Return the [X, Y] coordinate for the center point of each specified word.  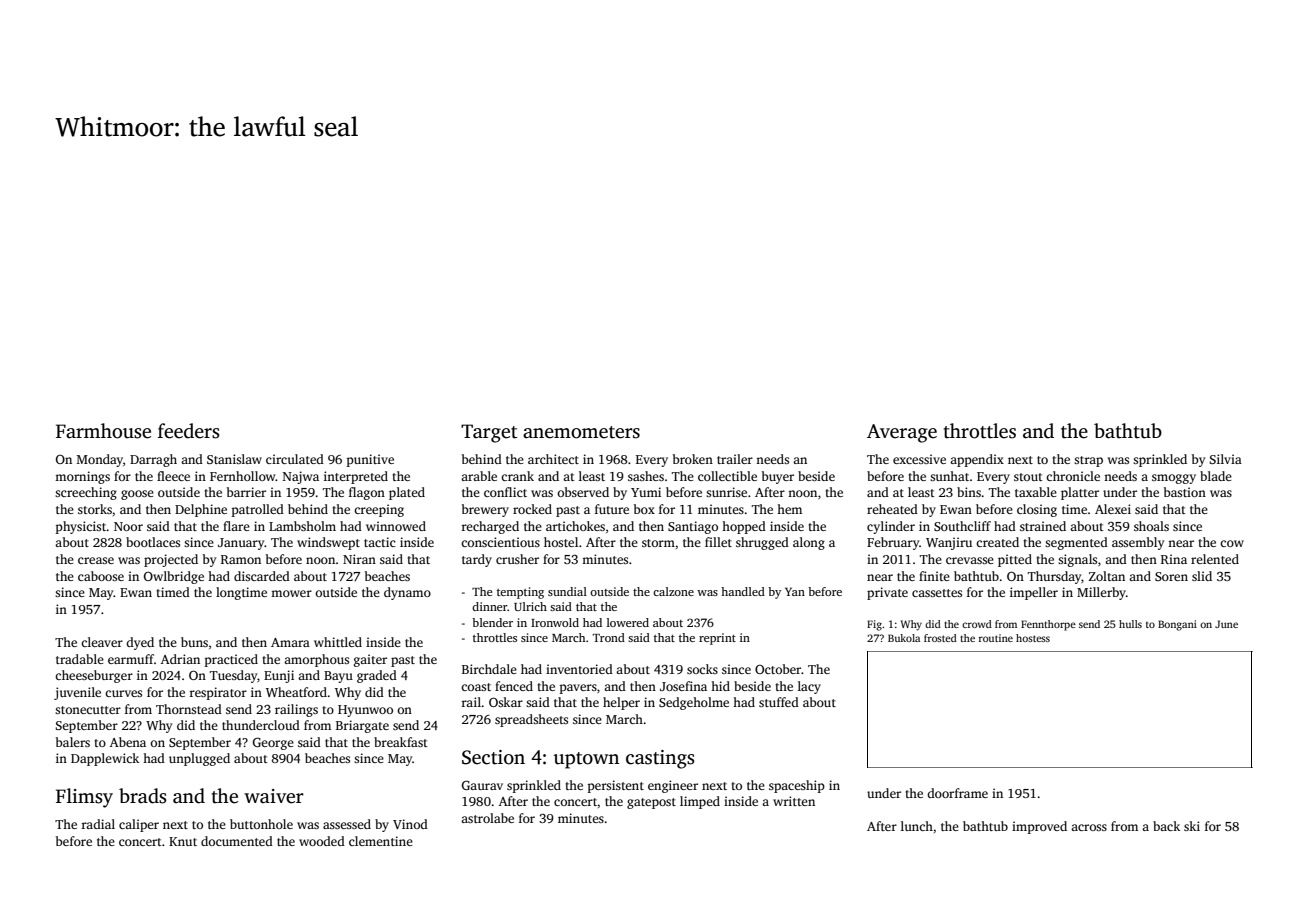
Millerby [1101, 593]
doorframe [957, 793]
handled [743, 591]
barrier [246, 492]
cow [1232, 543]
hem [789, 509]
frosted [940, 638]
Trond [609, 637]
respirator [218, 693]
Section [493, 757]
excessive [919, 459]
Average [902, 433]
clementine [381, 841]
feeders [189, 431]
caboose [101, 576]
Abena [128, 742]
